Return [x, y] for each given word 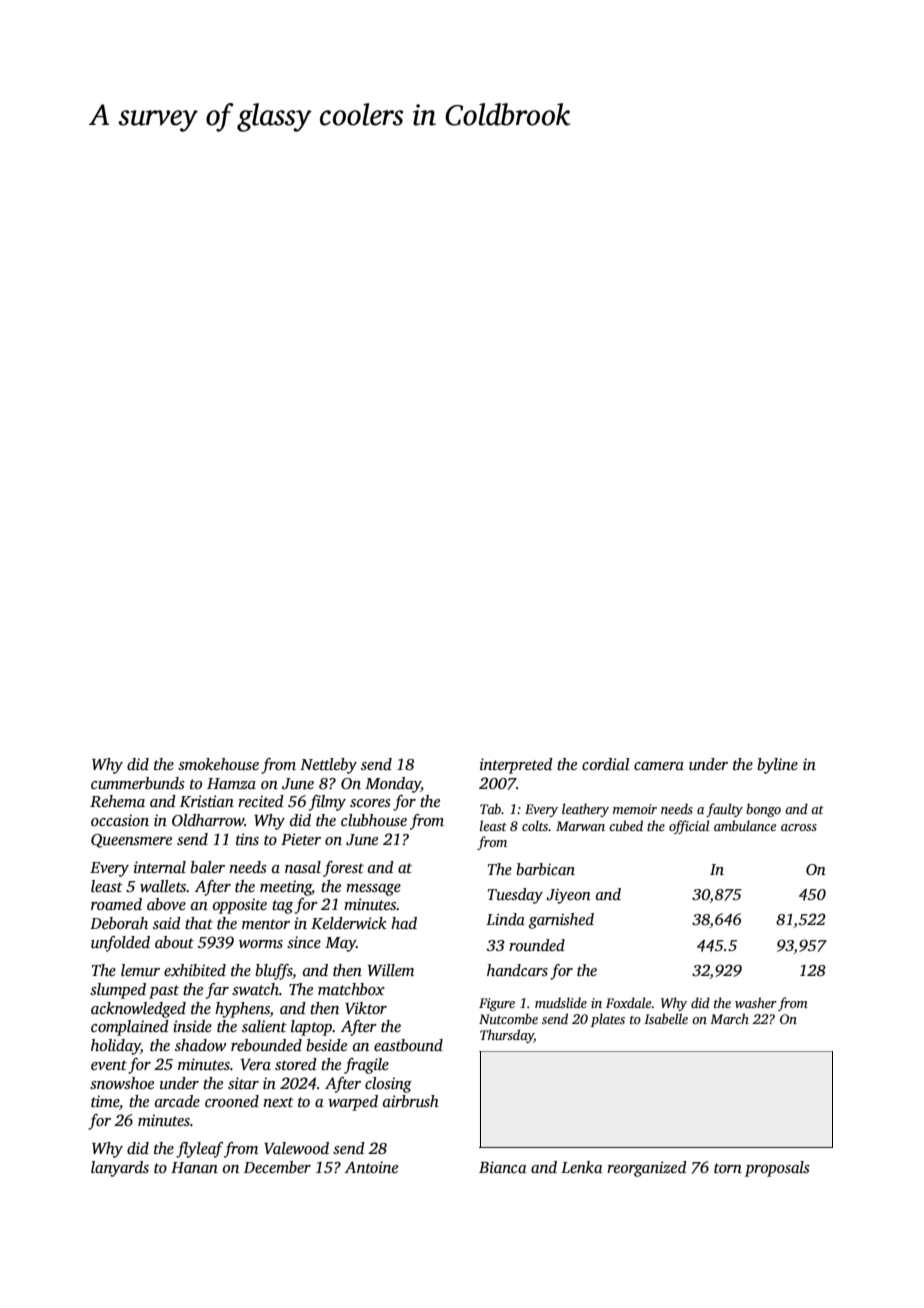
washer [756, 1002]
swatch [255, 989]
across [799, 827]
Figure [497, 1004]
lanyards [120, 1169]
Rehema [117, 801]
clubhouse [374, 820]
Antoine [371, 1167]
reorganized [647, 1169]
